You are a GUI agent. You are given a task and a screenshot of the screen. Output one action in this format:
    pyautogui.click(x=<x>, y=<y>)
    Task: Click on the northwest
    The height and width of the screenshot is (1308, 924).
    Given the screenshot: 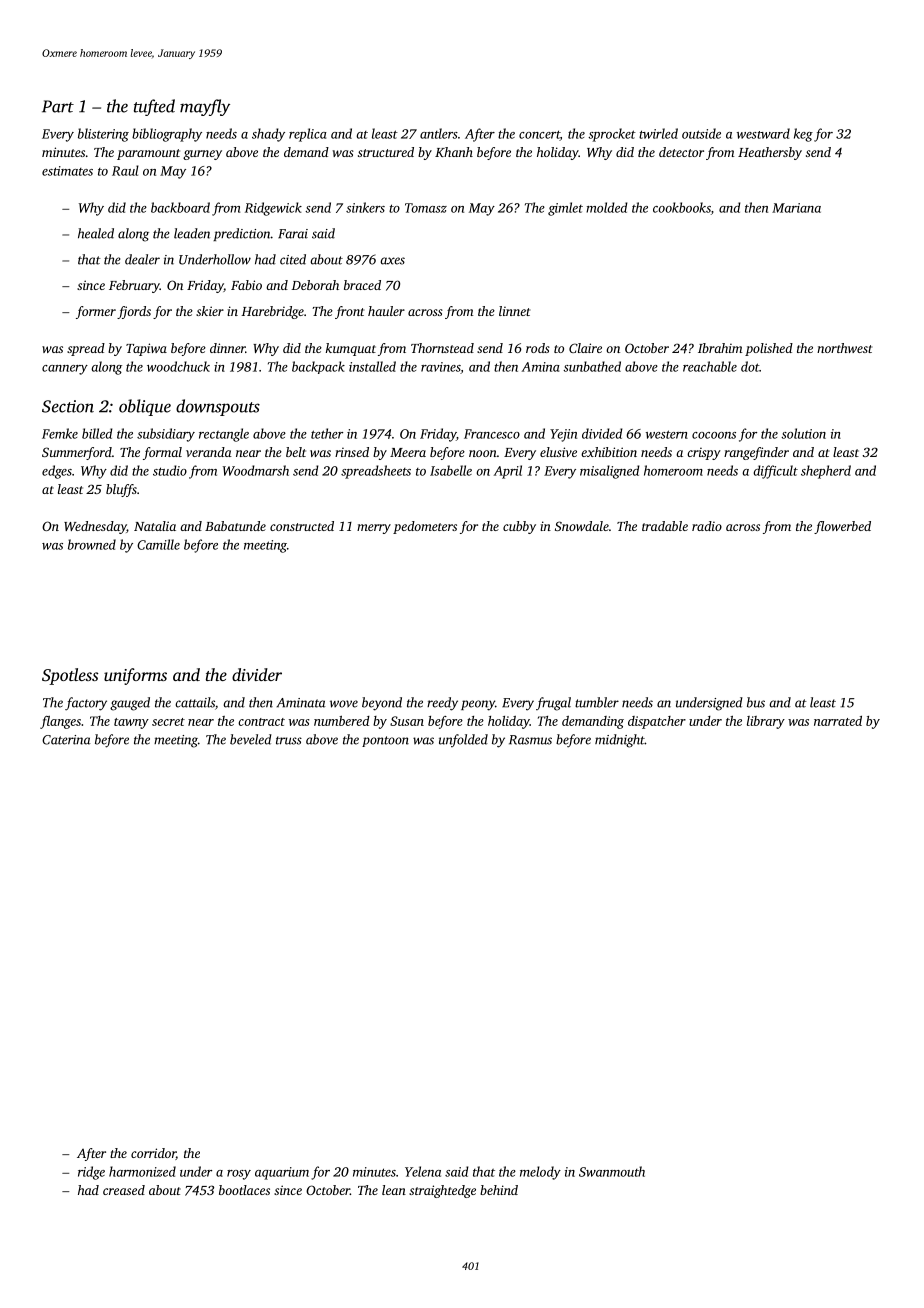 What is the action you would take?
    pyautogui.click(x=844, y=348)
